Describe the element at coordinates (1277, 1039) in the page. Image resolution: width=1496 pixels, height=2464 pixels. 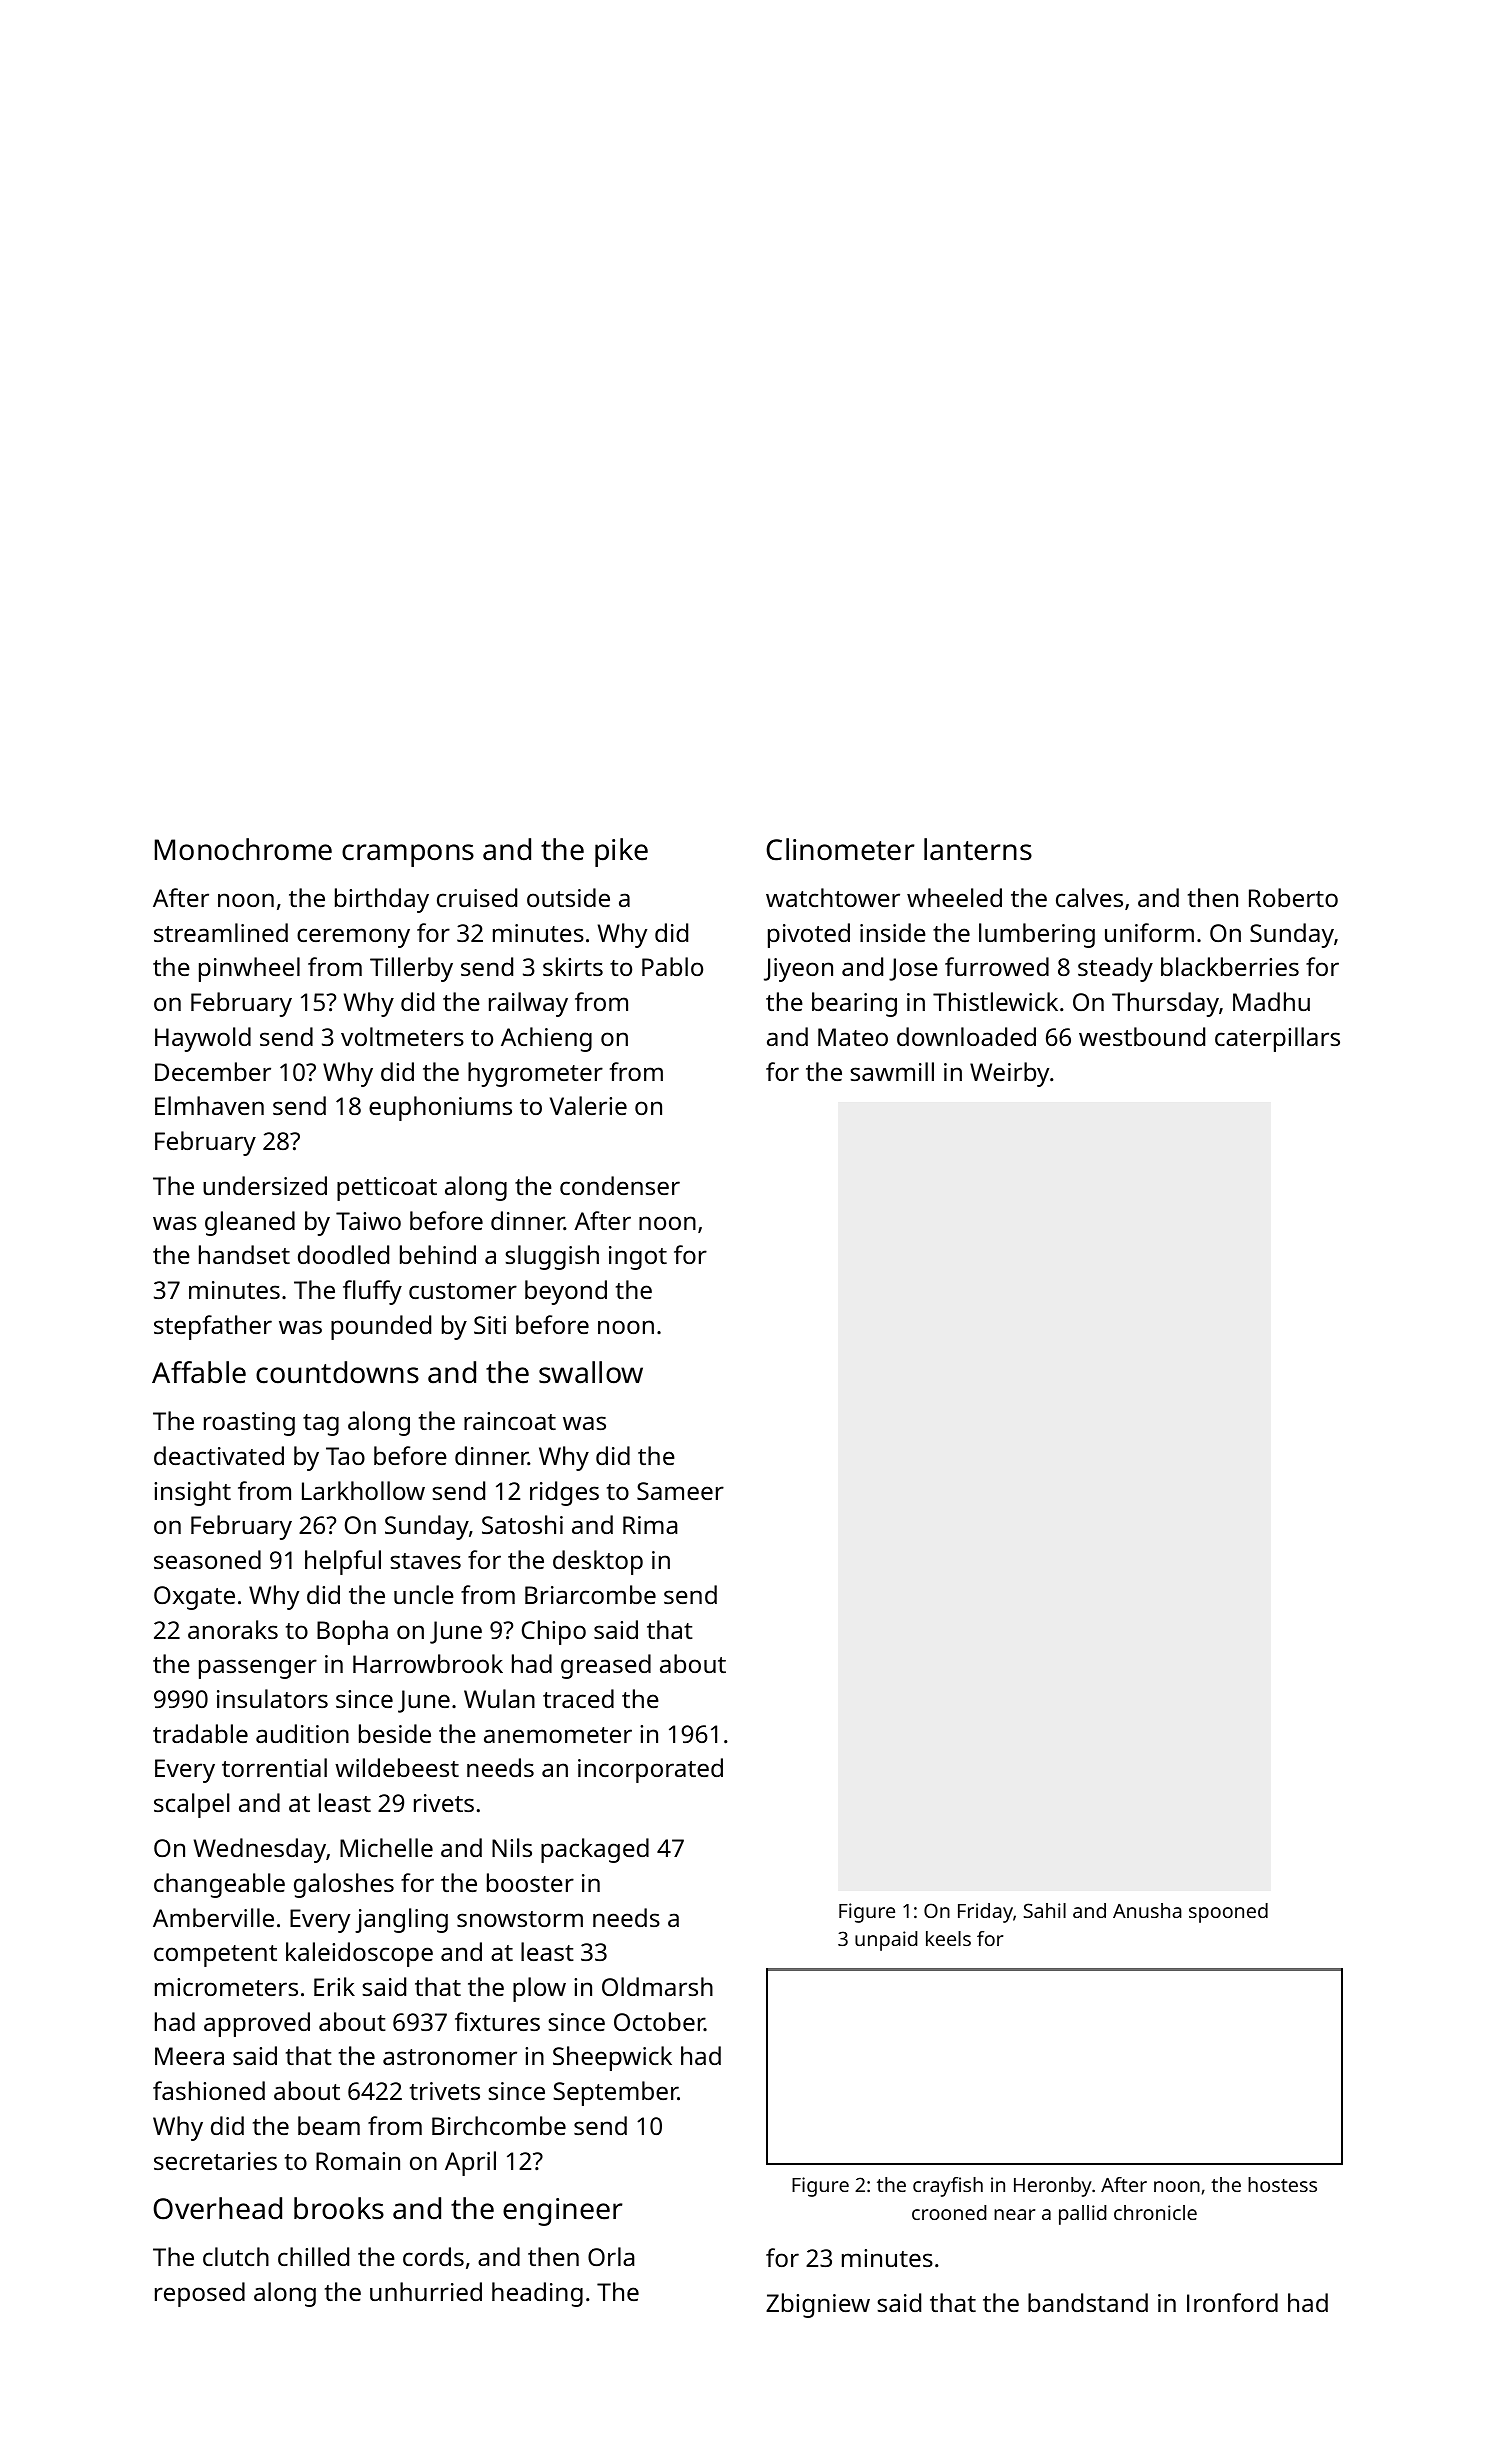
I see `caterpillars` at that location.
